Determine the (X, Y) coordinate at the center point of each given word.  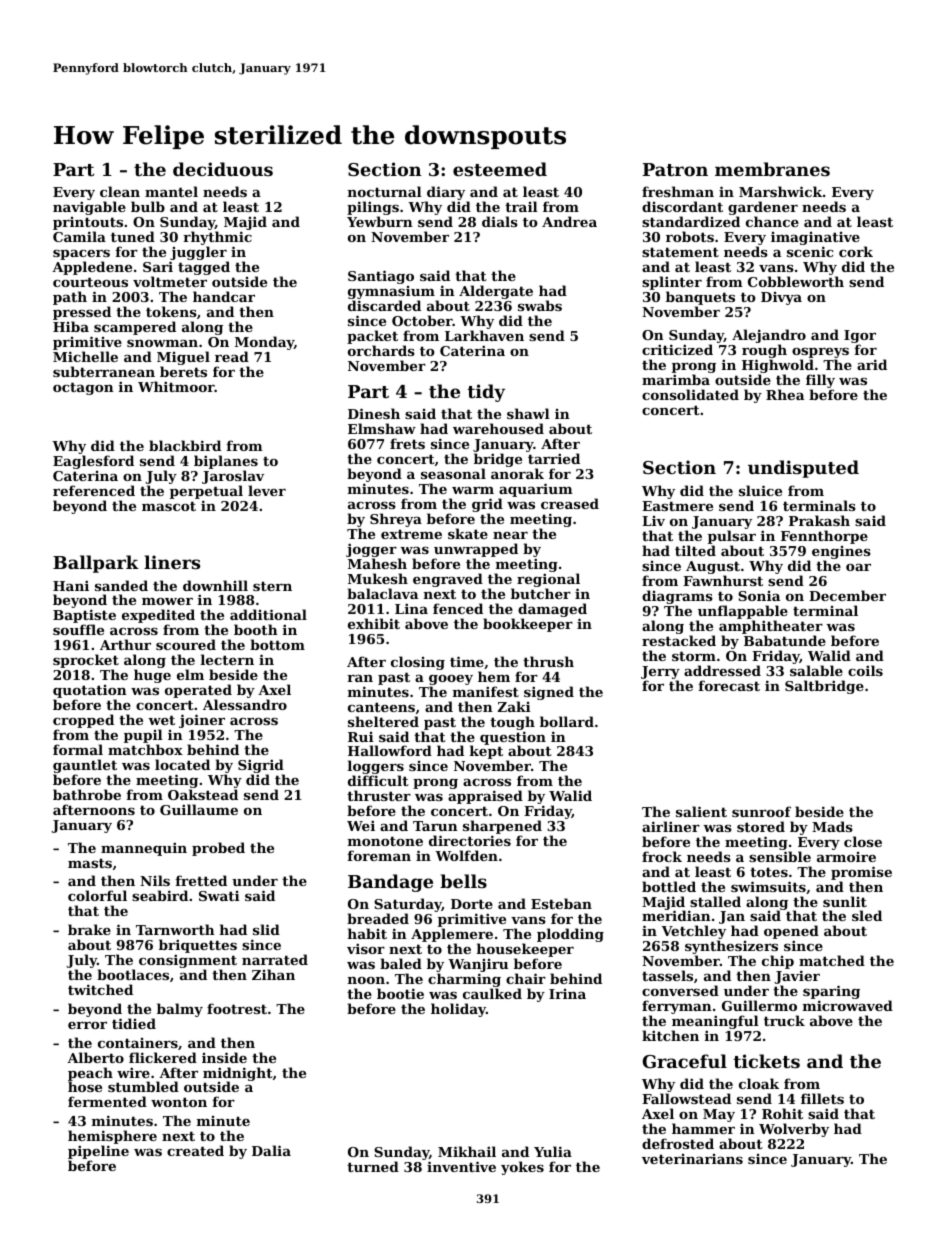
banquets (700, 298)
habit (367, 933)
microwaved (848, 1006)
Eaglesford (93, 462)
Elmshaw (382, 428)
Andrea (569, 221)
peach (90, 1074)
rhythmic (217, 239)
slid (266, 929)
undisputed (803, 469)
